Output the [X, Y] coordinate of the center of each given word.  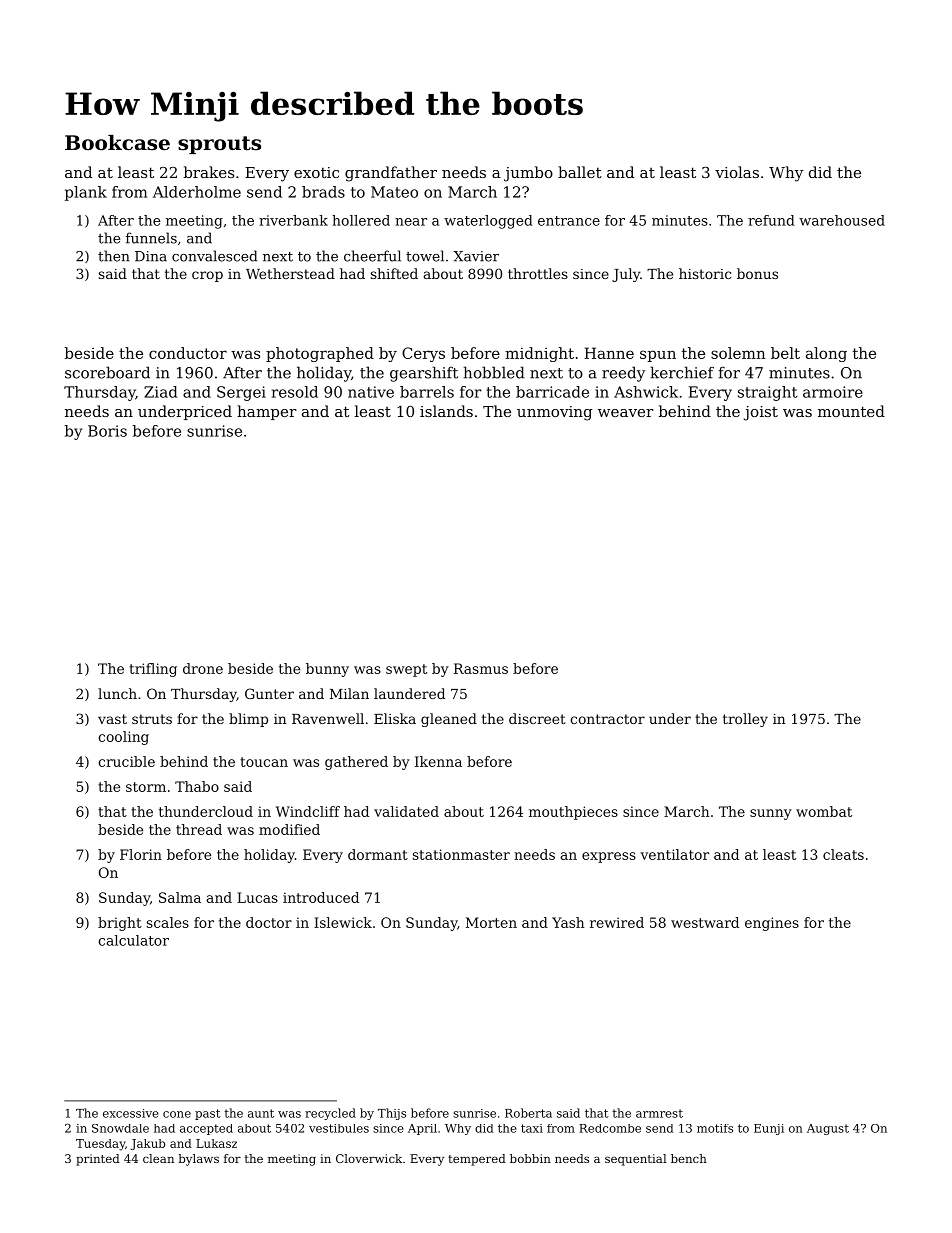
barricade [552, 392]
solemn [738, 353]
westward [705, 922]
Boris [107, 431]
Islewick [343, 922]
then [114, 256]
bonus [757, 273]
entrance [569, 221]
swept [406, 670]
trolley [745, 720]
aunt [261, 1113]
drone [203, 668]
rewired [617, 922]
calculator [133, 940]
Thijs [392, 1114]
